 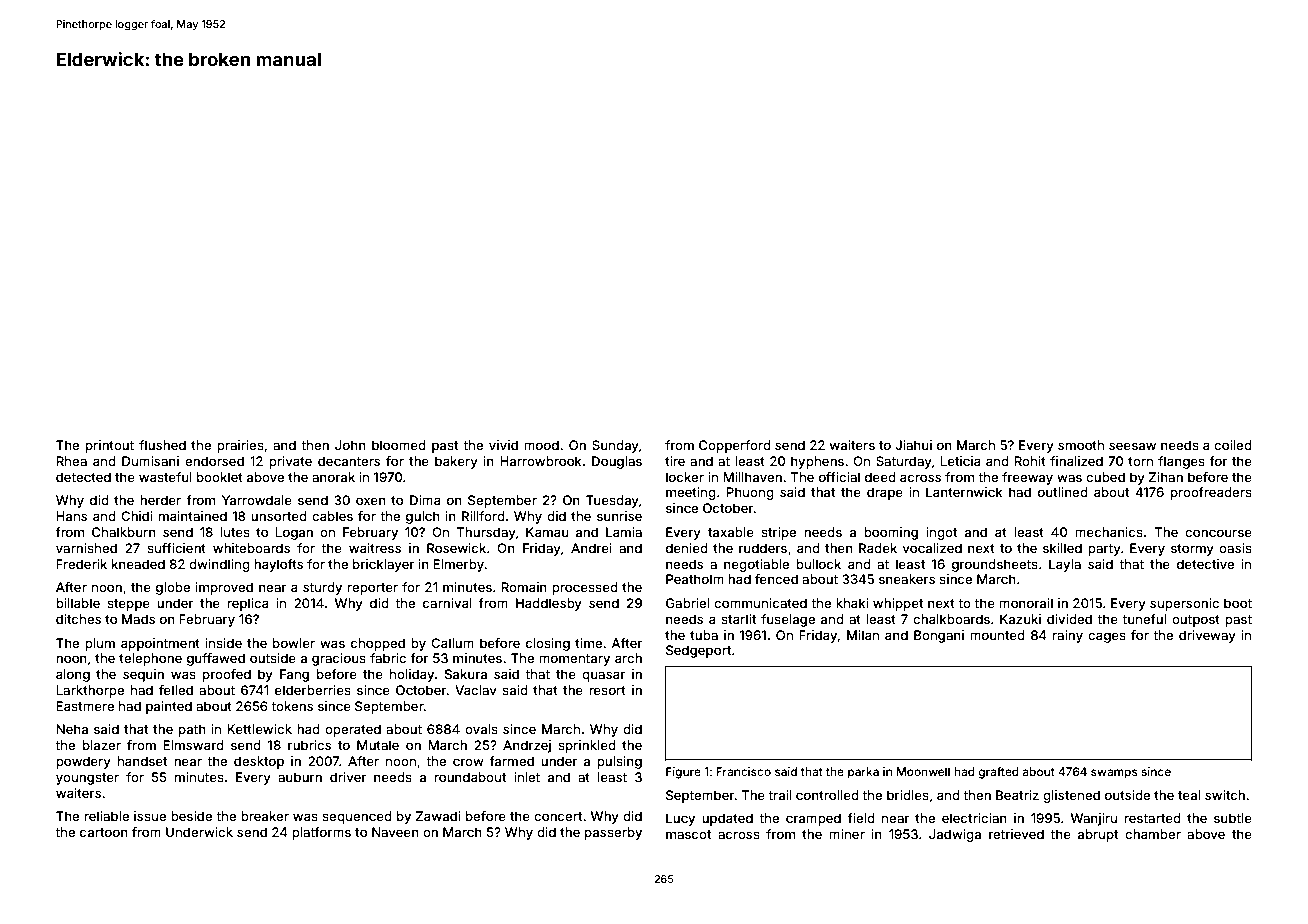 I want to click on bloomed, so click(x=399, y=445).
